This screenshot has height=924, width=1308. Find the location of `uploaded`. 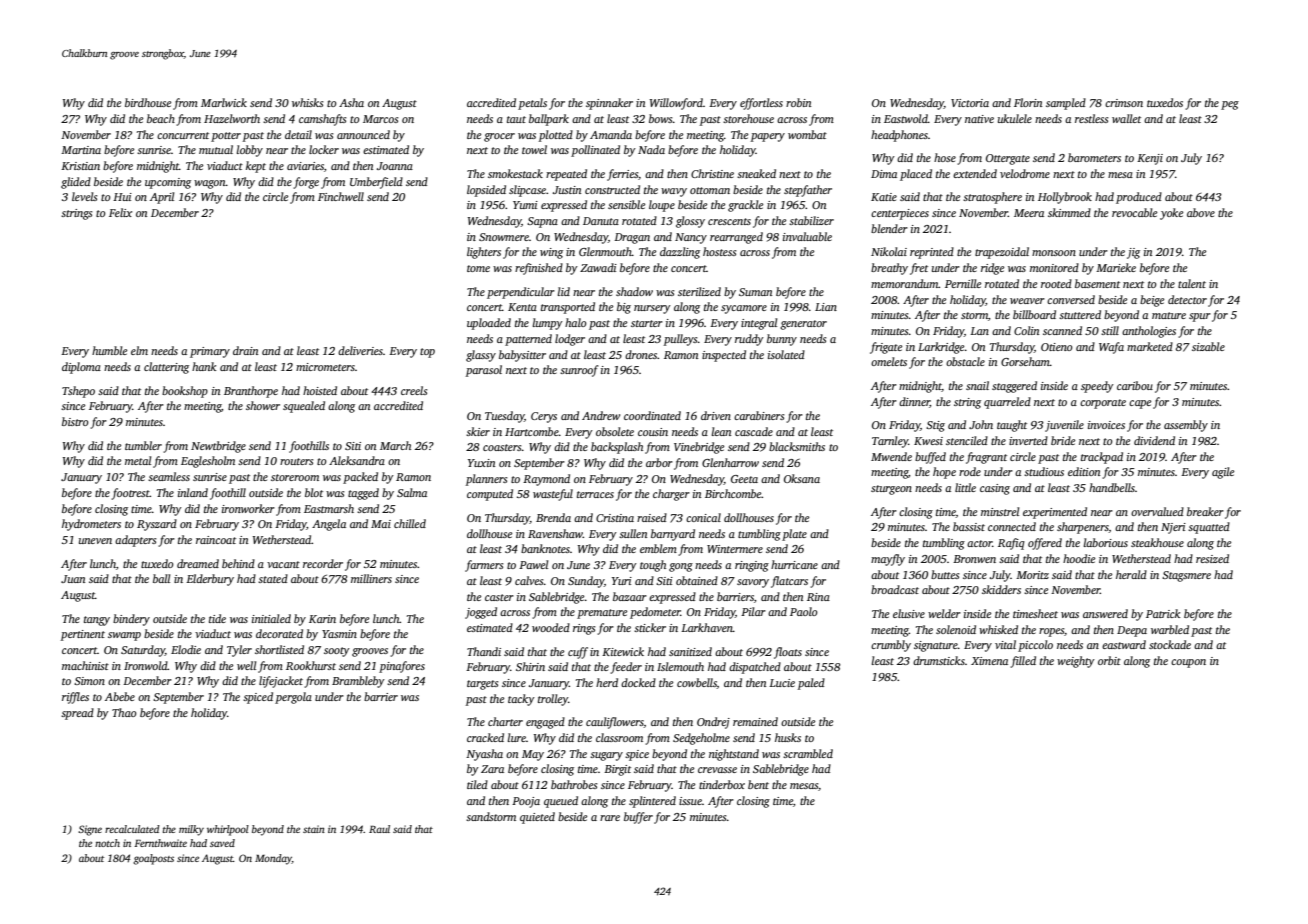

uploaded is located at coordinates (489, 324).
